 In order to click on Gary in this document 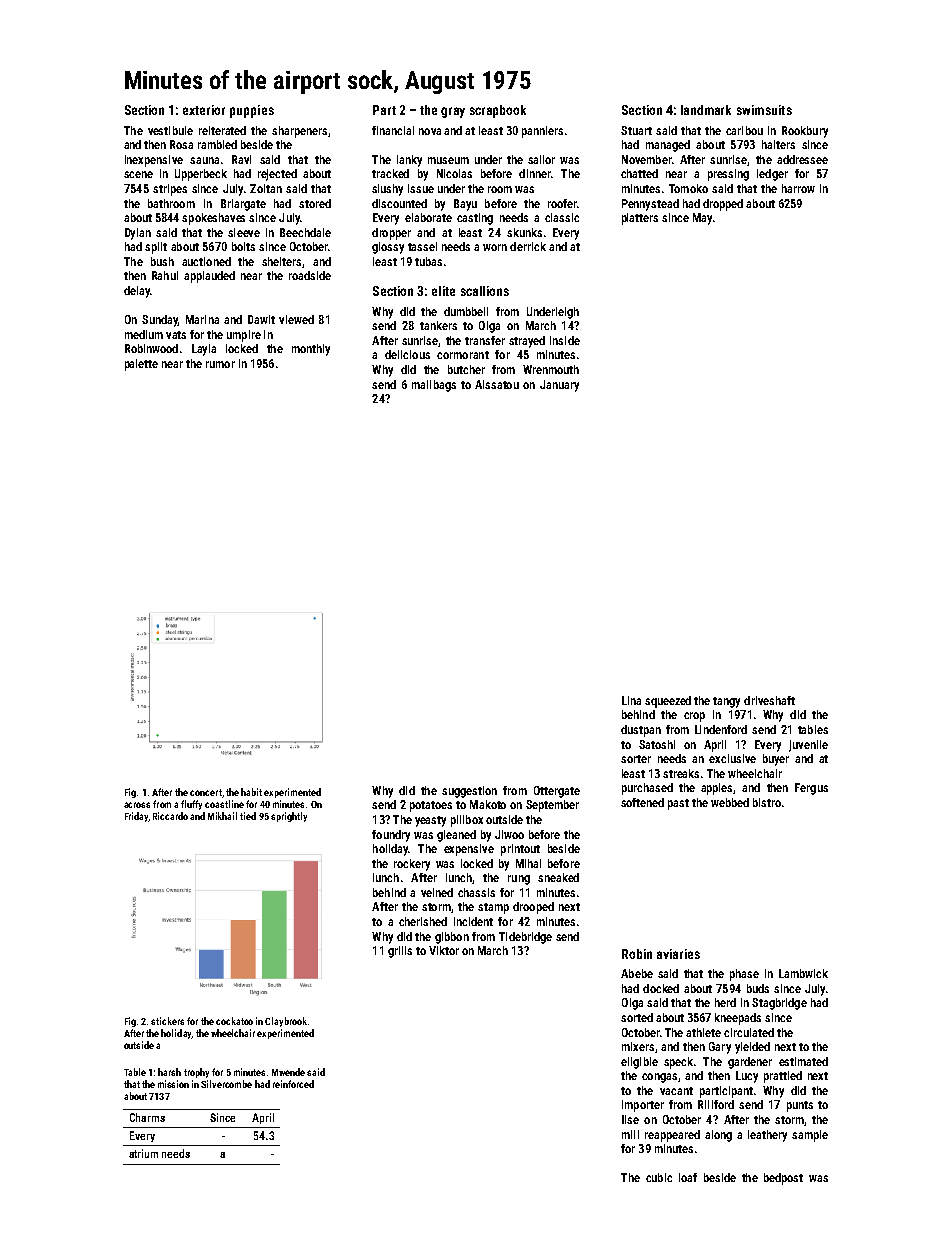, I will do `click(720, 1048)`.
